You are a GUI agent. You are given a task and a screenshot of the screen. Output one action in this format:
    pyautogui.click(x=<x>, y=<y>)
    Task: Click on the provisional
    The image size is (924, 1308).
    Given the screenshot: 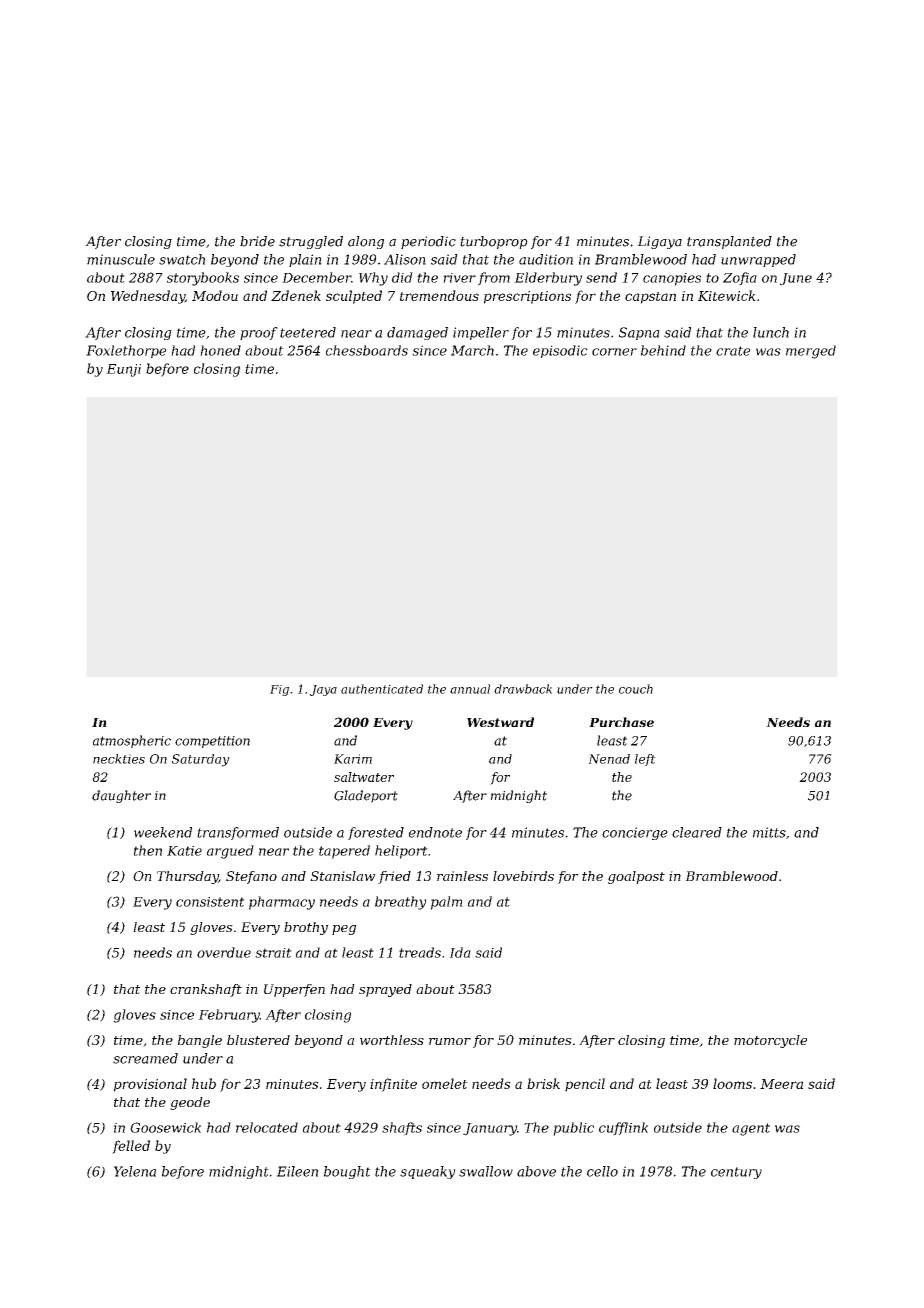 What is the action you would take?
    pyautogui.click(x=150, y=1085)
